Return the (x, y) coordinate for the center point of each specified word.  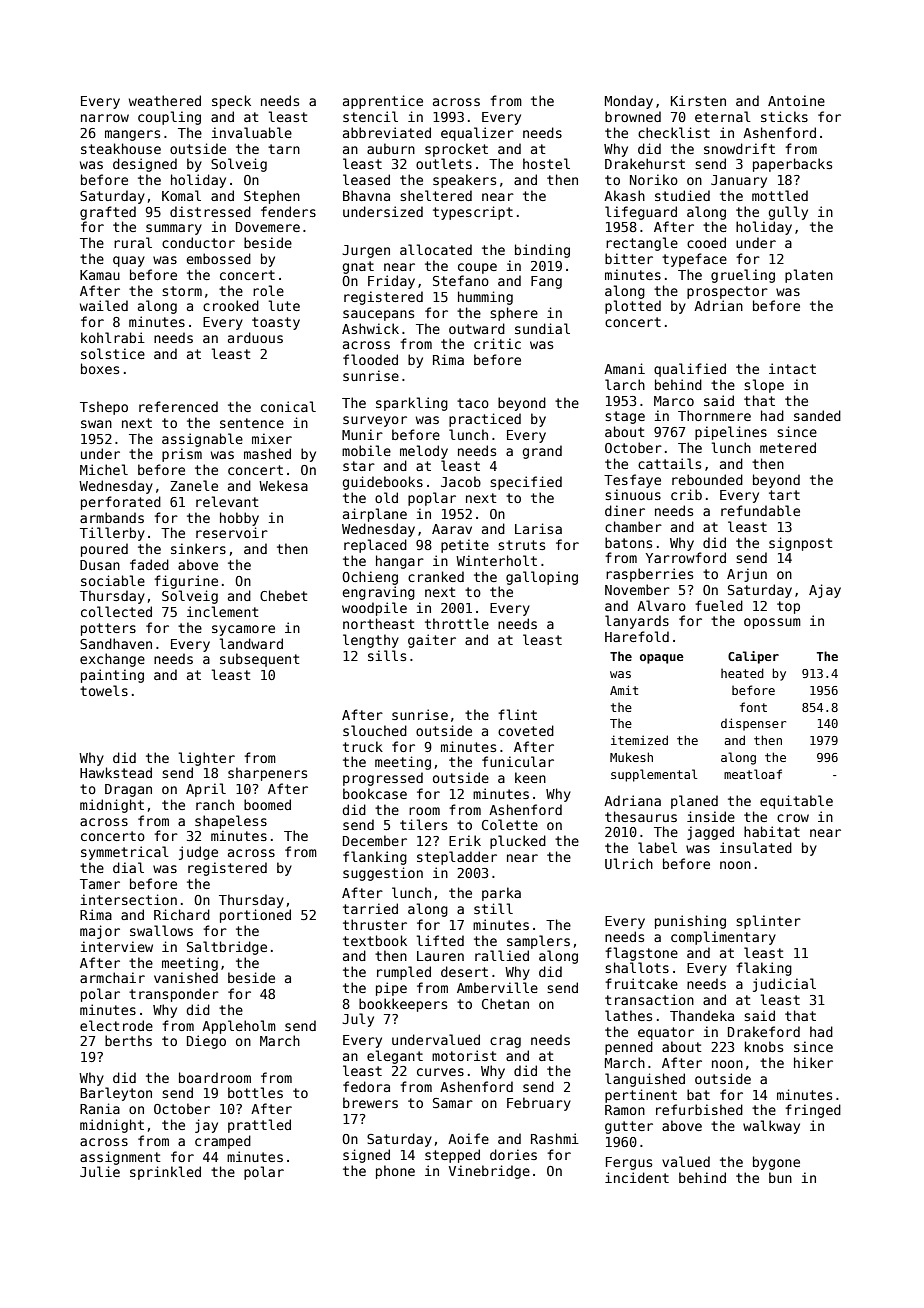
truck (363, 746)
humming (485, 298)
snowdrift (739, 148)
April (206, 790)
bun (780, 1177)
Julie (100, 1171)
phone (395, 1172)
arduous (255, 337)
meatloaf (753, 774)
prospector (727, 292)
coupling (169, 118)
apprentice (383, 102)
